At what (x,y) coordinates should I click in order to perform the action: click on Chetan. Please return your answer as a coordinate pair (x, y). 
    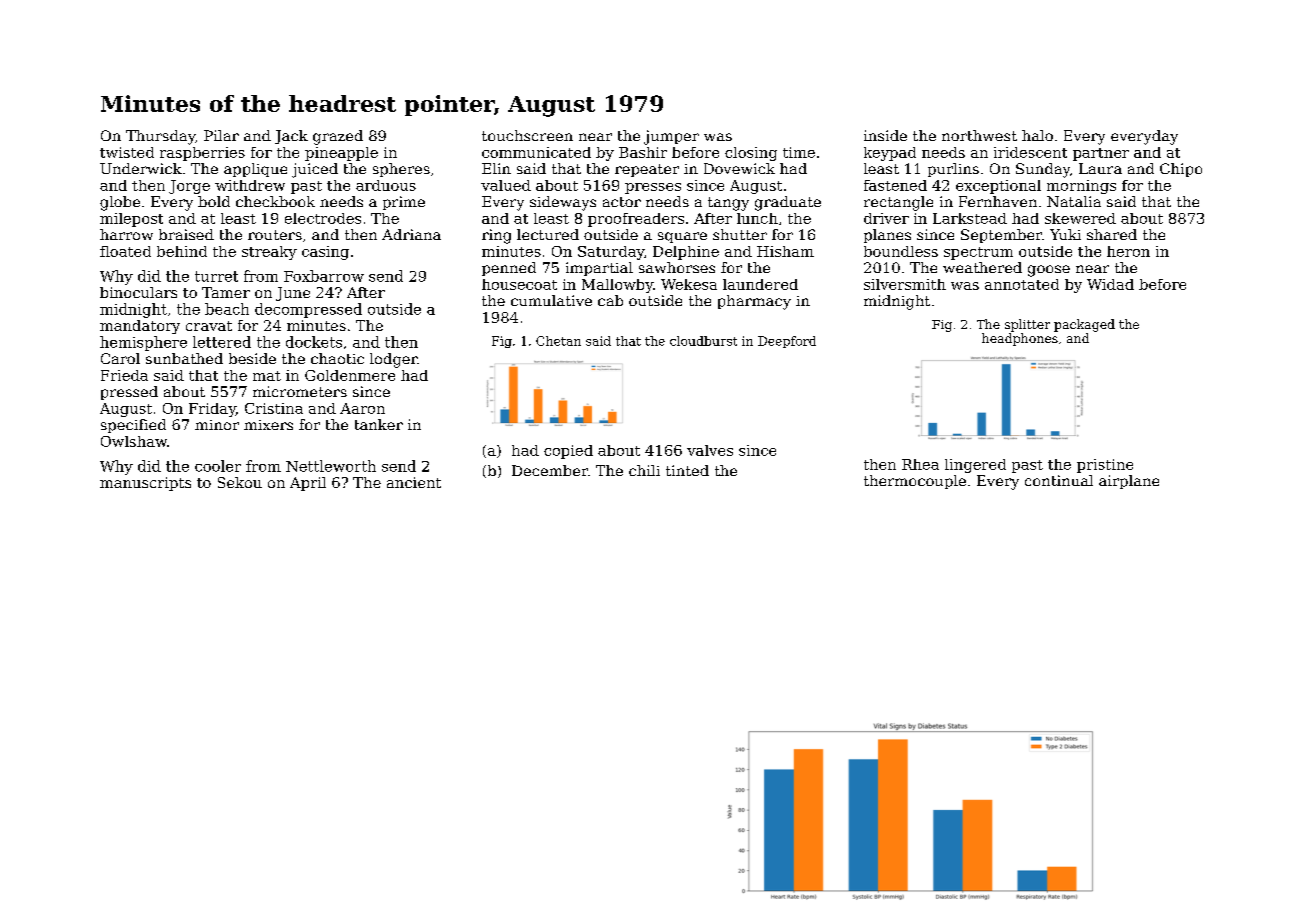
    Looking at the image, I should click on (558, 341).
